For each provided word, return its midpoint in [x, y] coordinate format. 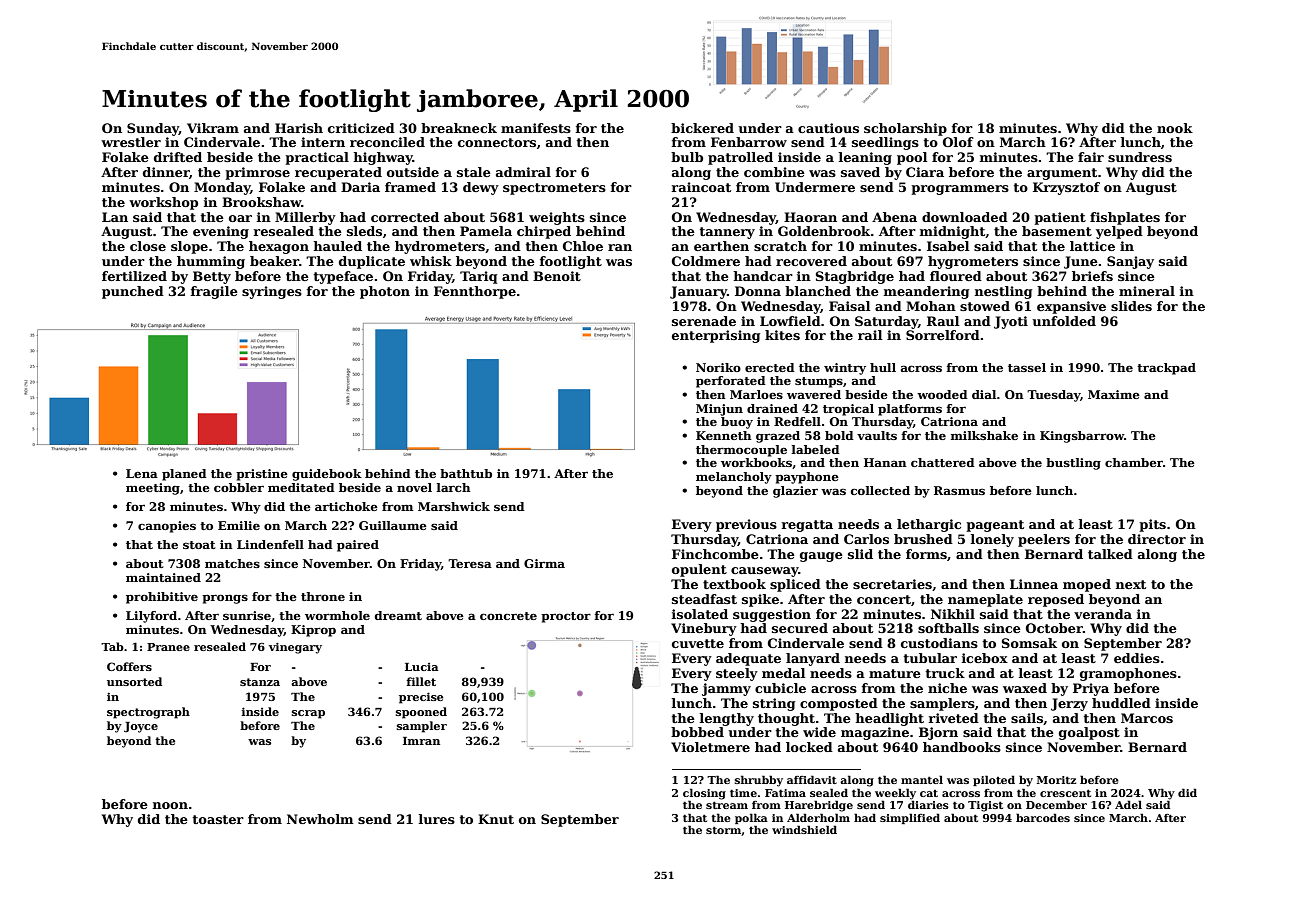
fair [1091, 157]
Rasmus [959, 490]
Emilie [239, 525]
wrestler [131, 142]
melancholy [734, 478]
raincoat [701, 187]
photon [385, 292]
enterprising [716, 336]
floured [956, 276]
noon [170, 805]
